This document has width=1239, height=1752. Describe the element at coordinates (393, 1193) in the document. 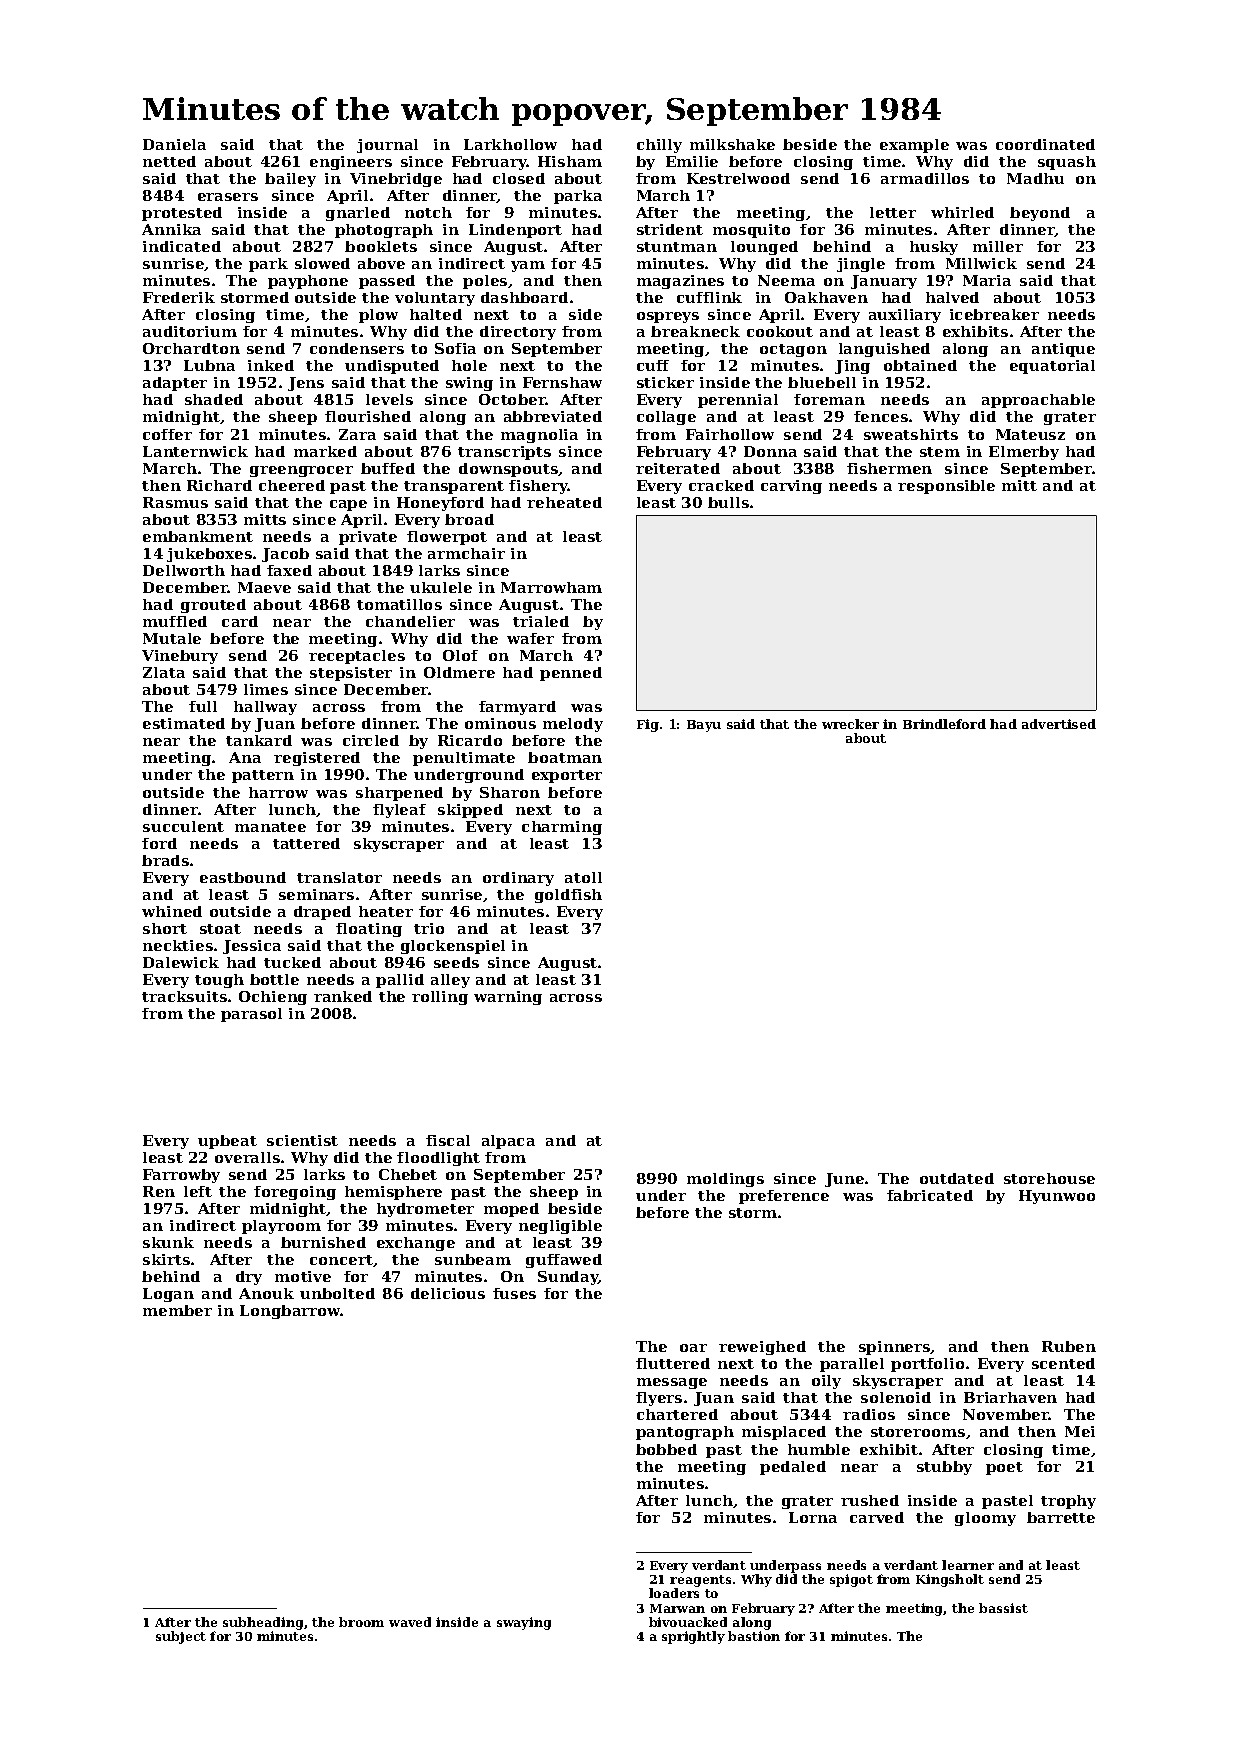

I see `hemisphere` at that location.
